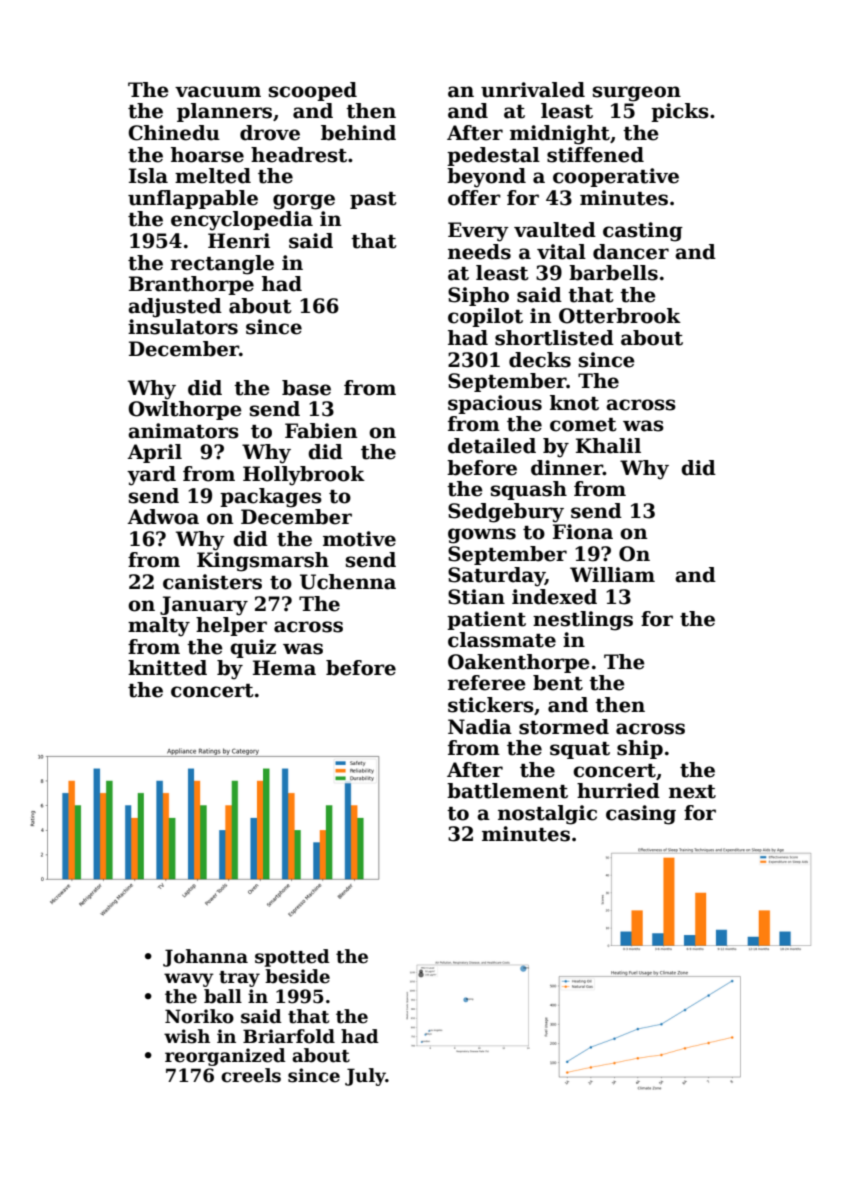  I want to click on beside, so click(297, 976).
